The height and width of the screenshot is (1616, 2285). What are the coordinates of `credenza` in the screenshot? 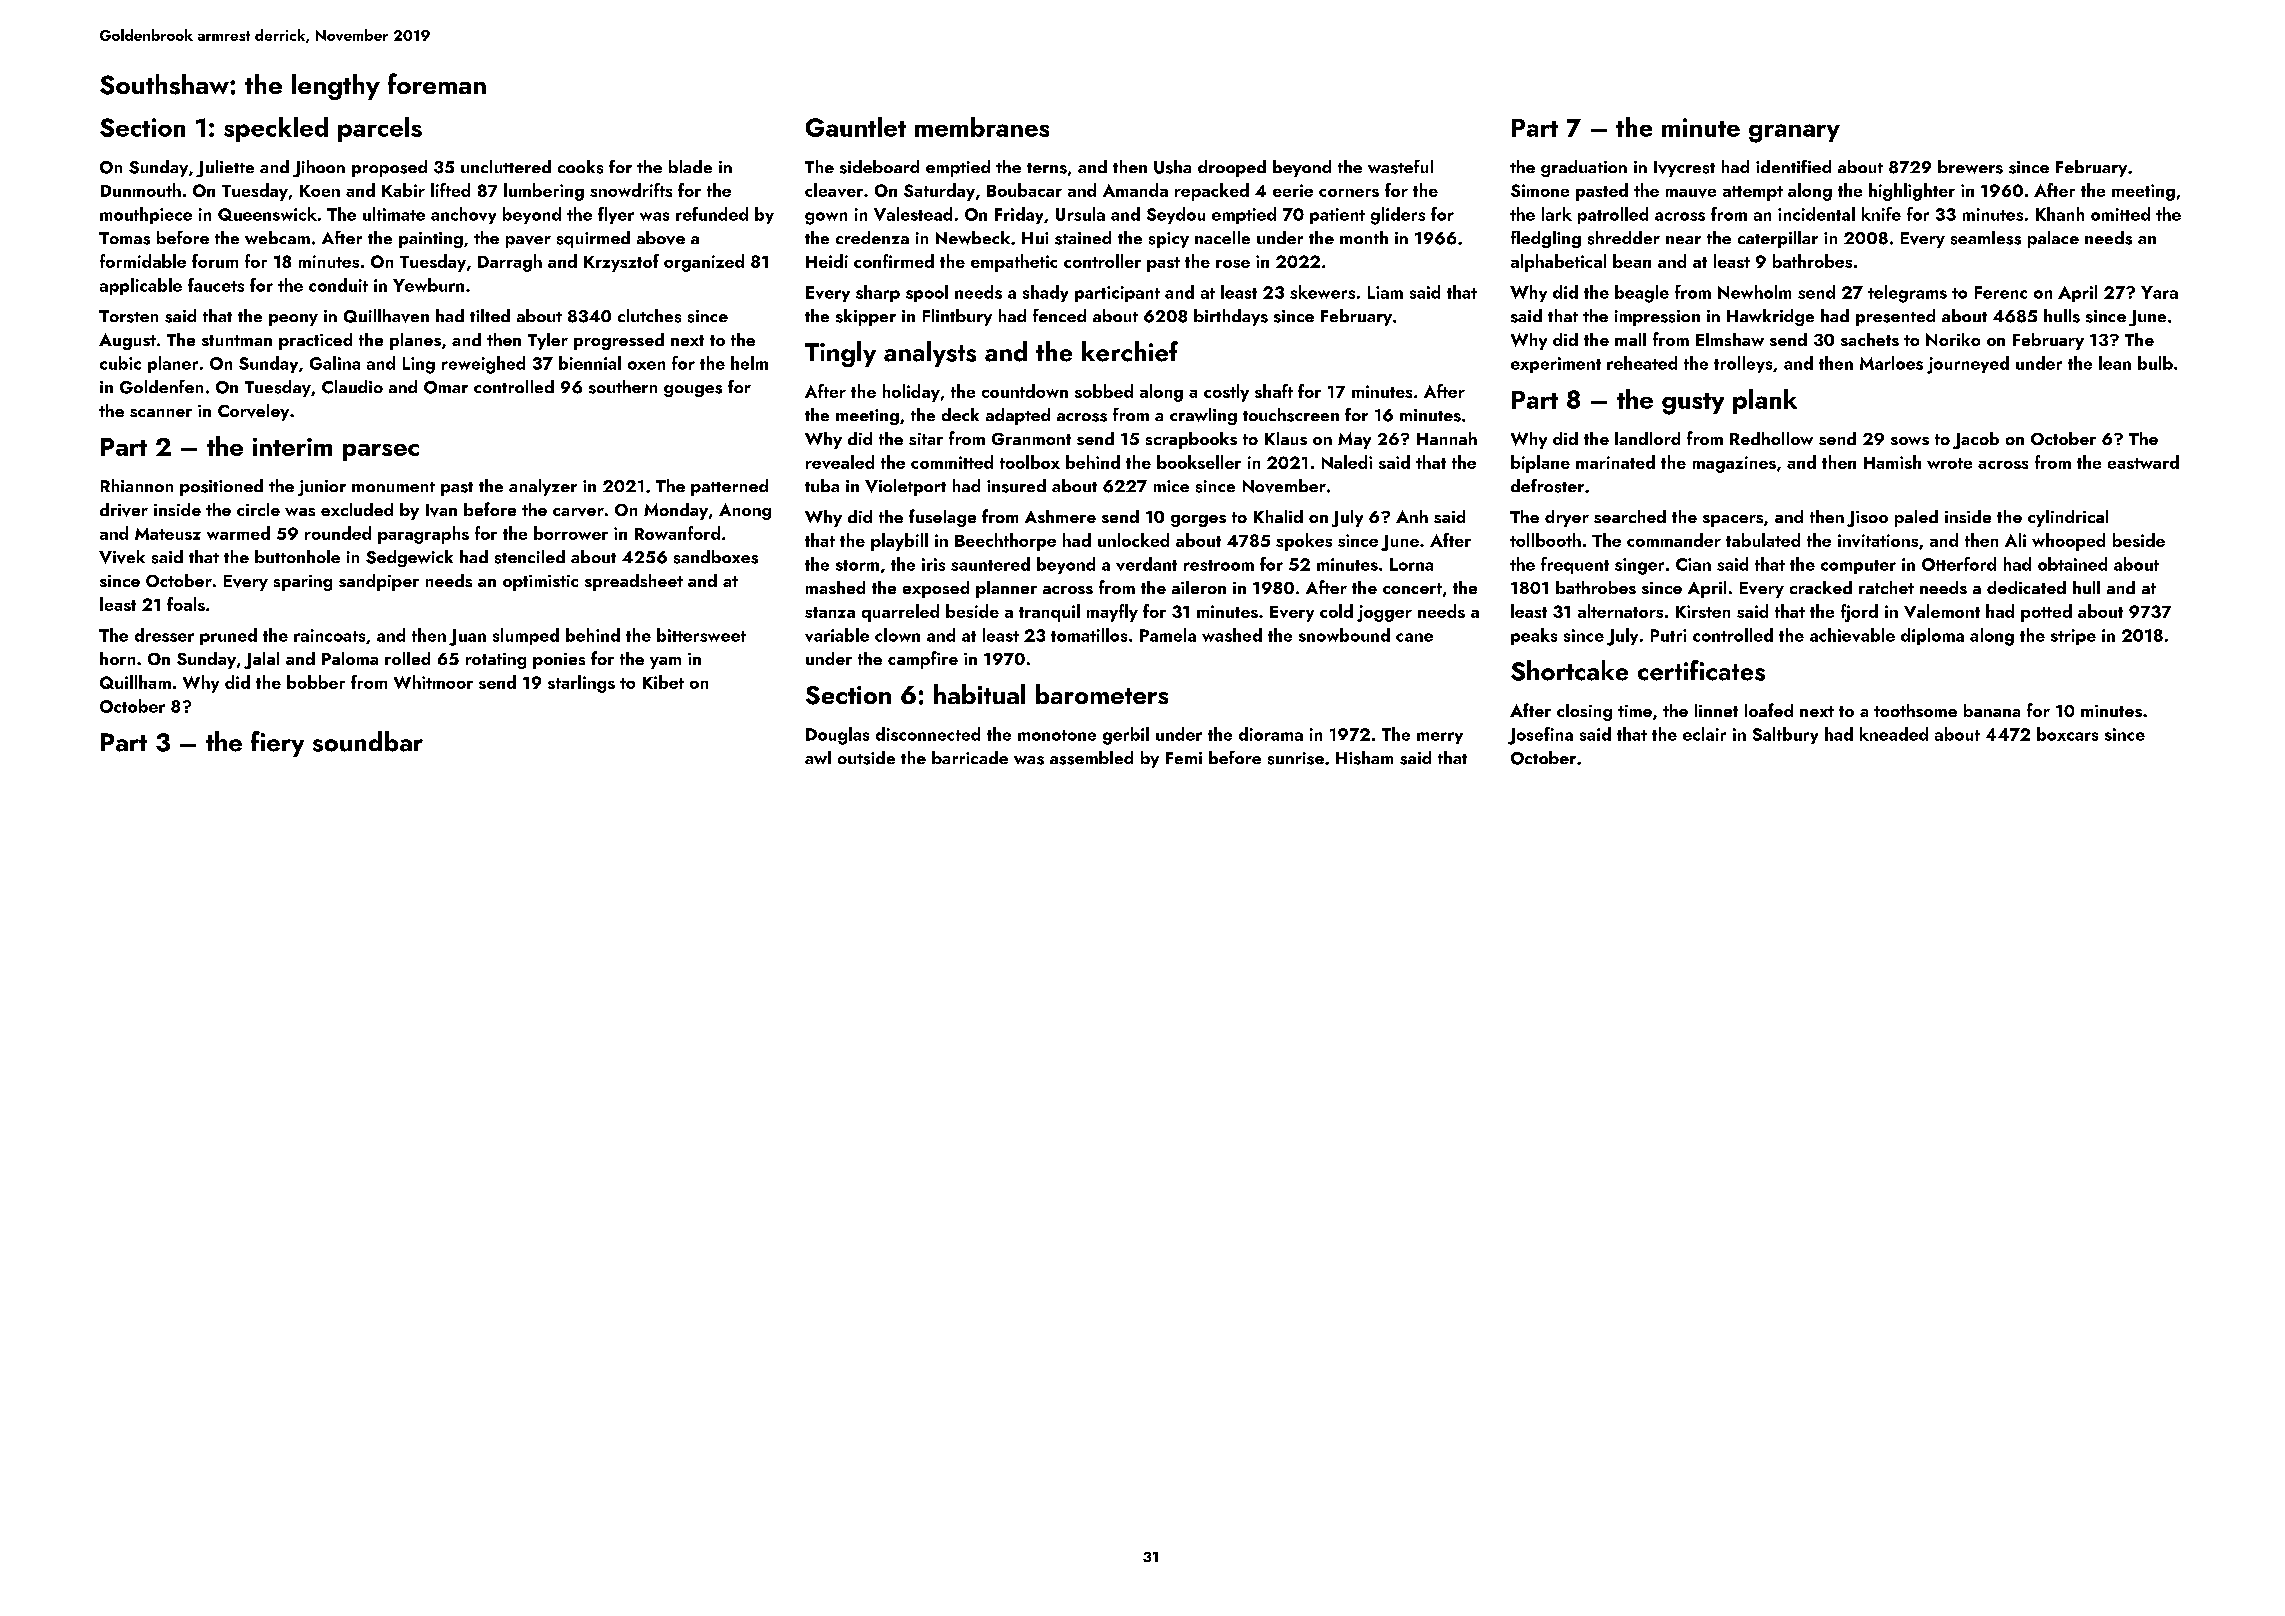 It's located at (872, 237).
